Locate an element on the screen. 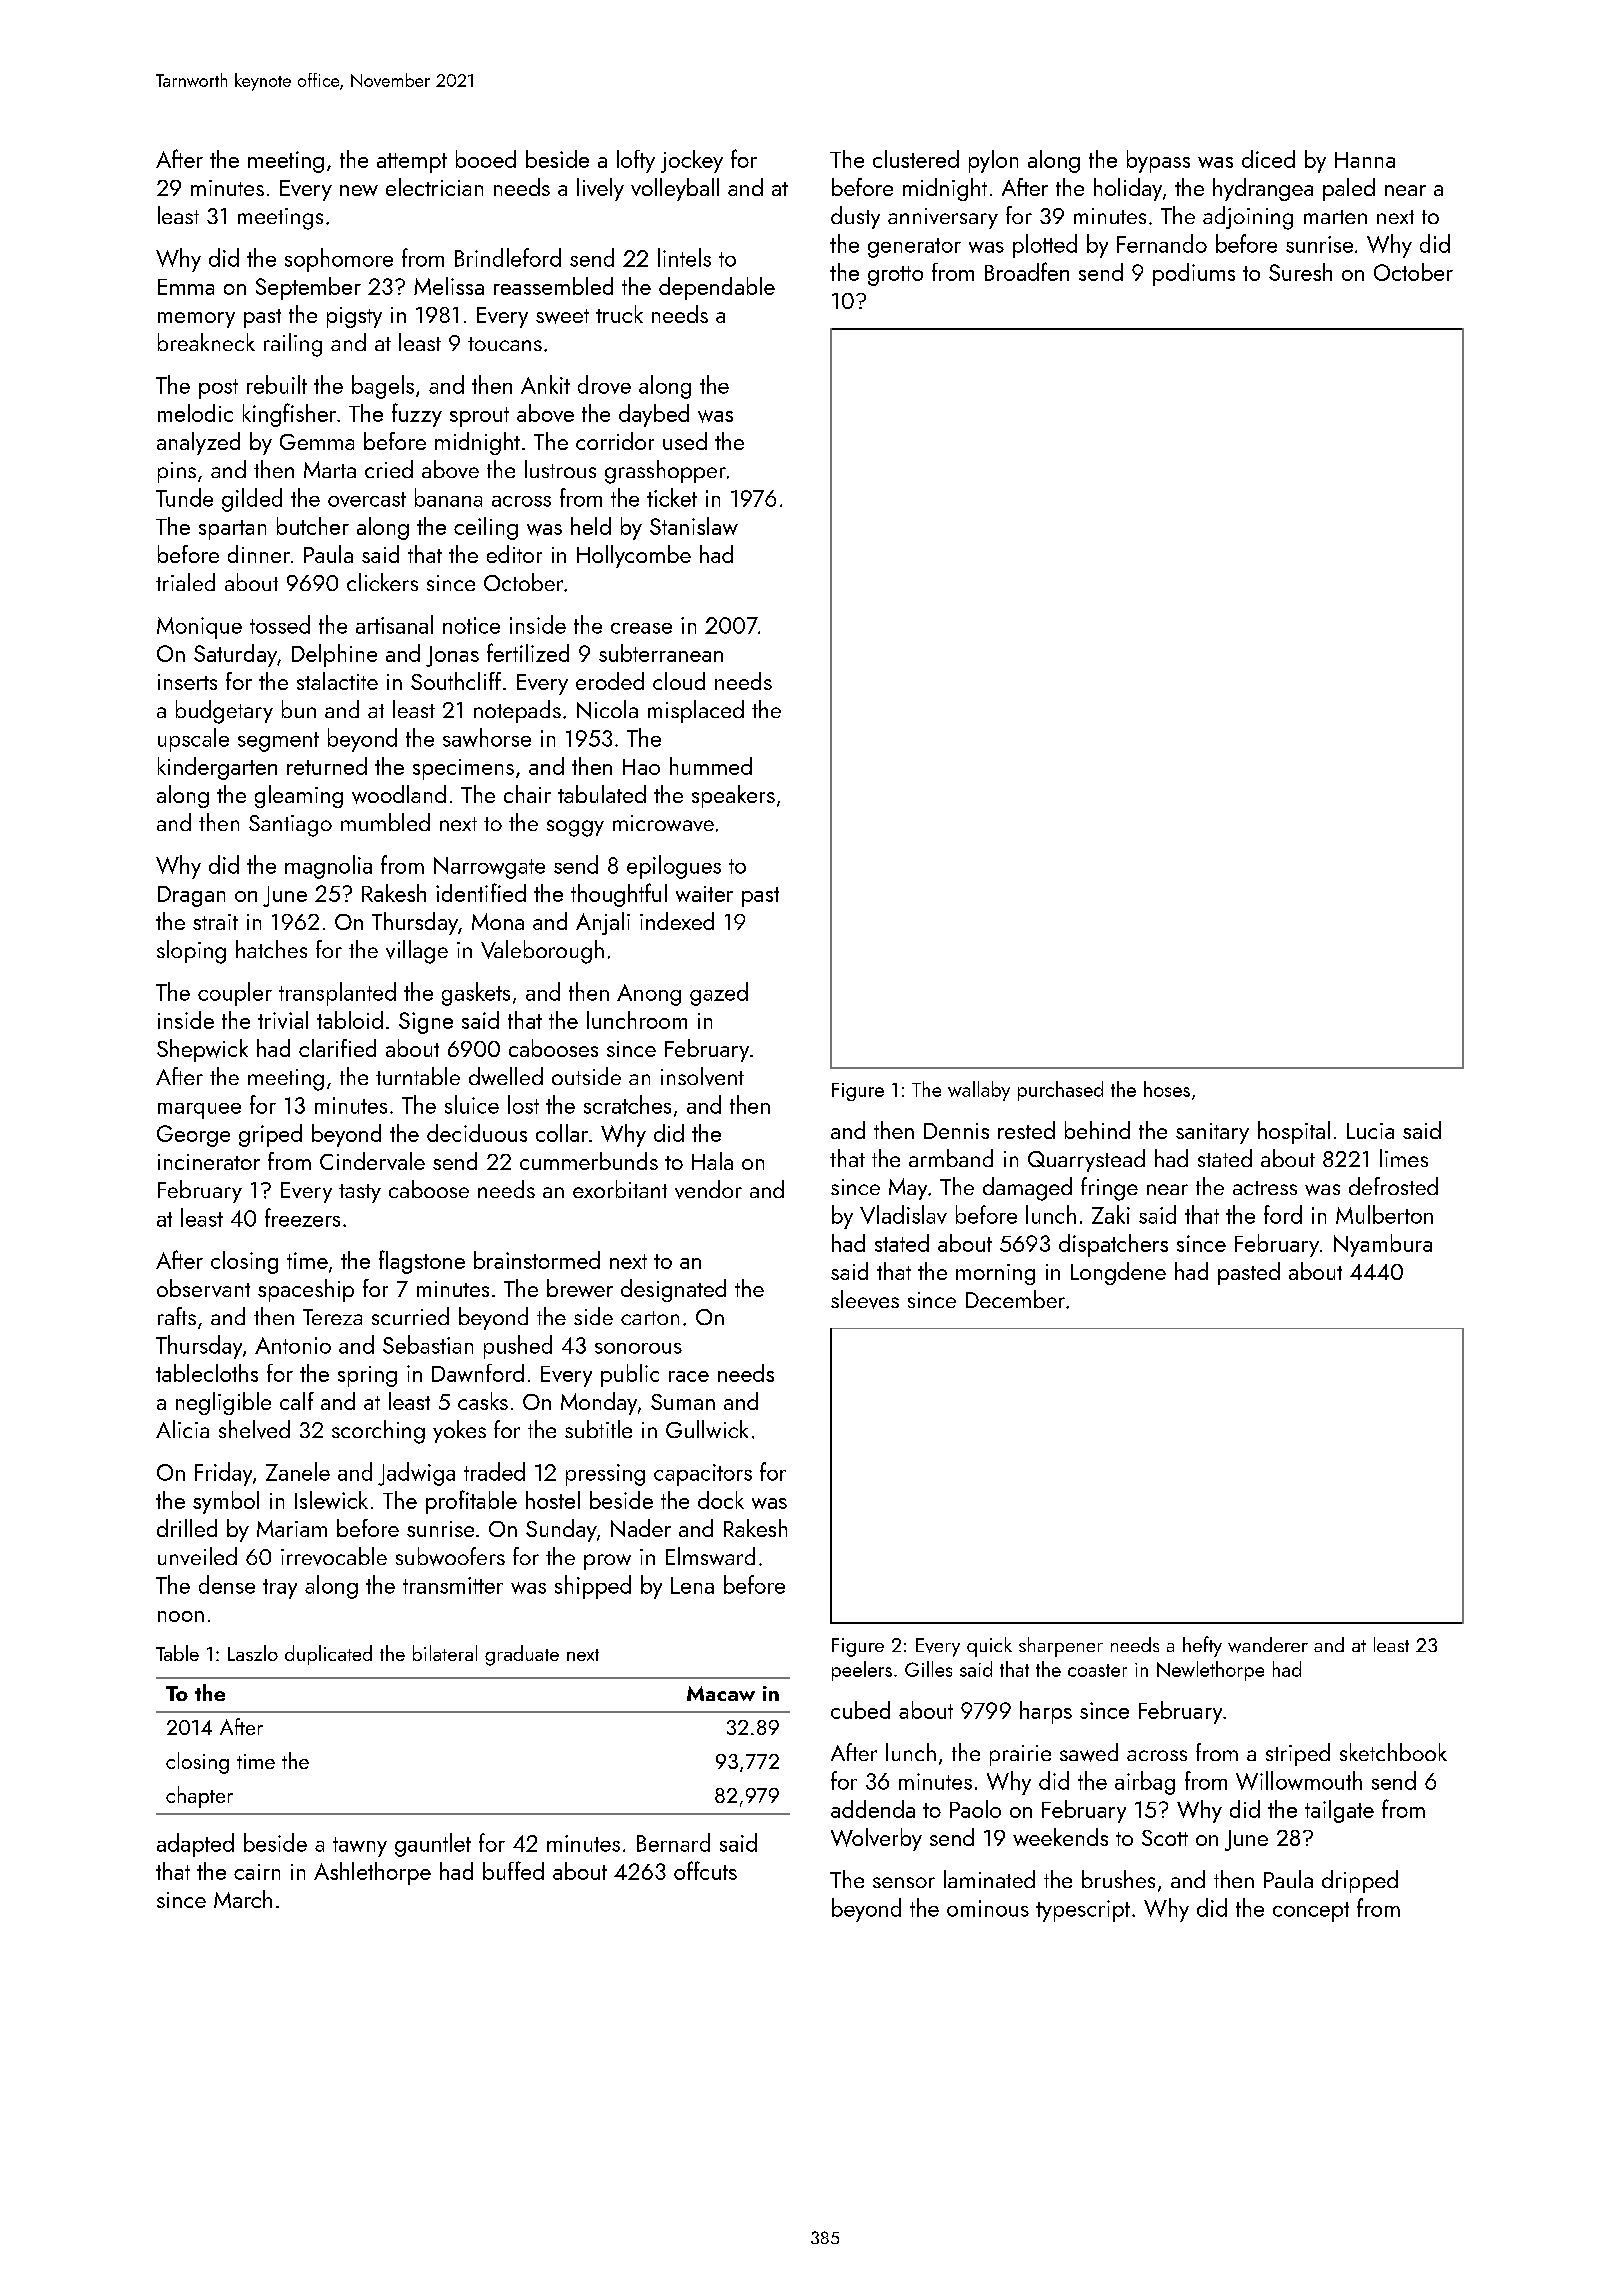 The height and width of the screenshot is (2292, 1620). offcuts is located at coordinates (705, 1870).
